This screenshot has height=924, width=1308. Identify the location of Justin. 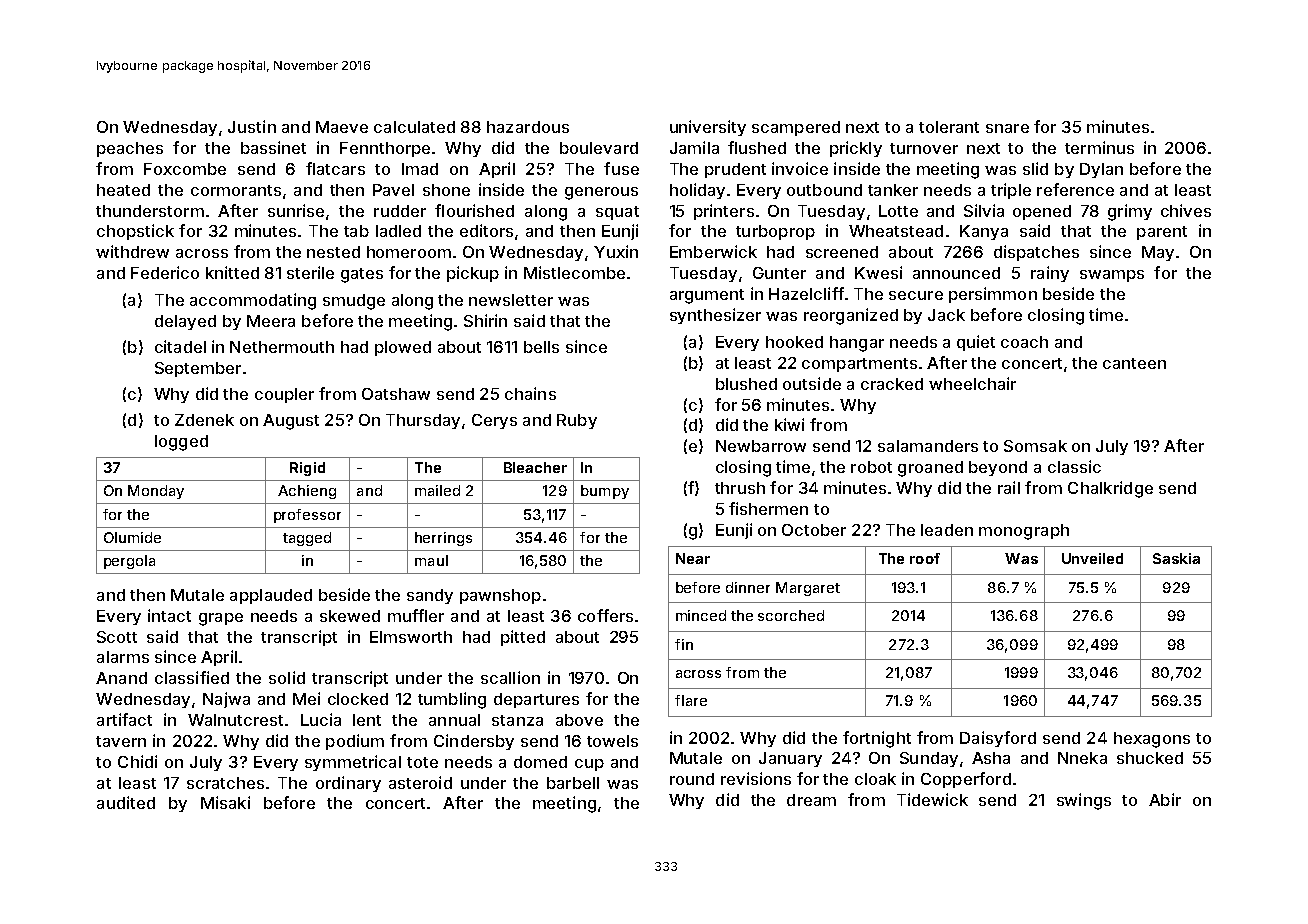
(252, 126).
